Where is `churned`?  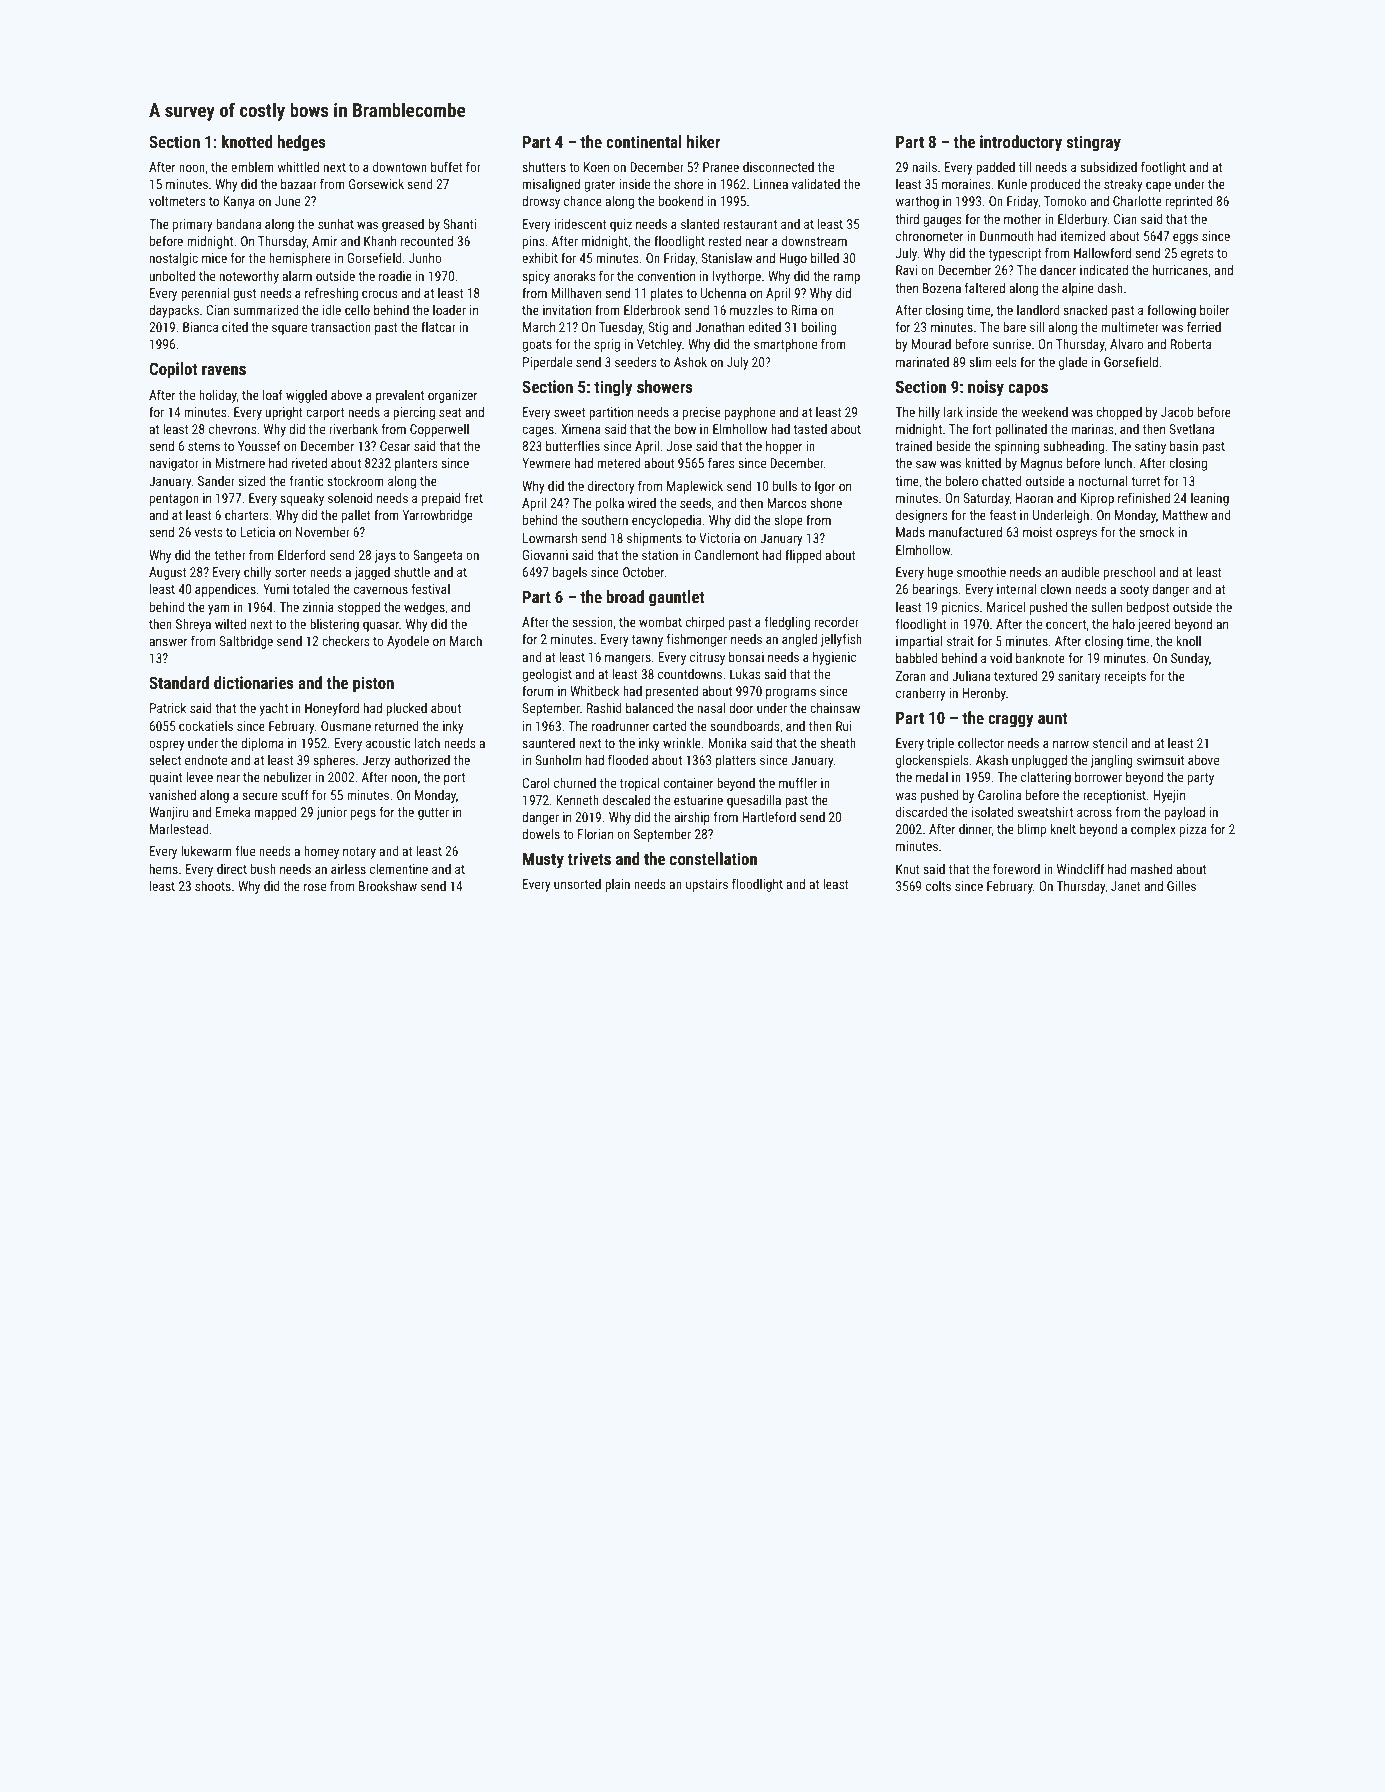 churned is located at coordinates (575, 783).
